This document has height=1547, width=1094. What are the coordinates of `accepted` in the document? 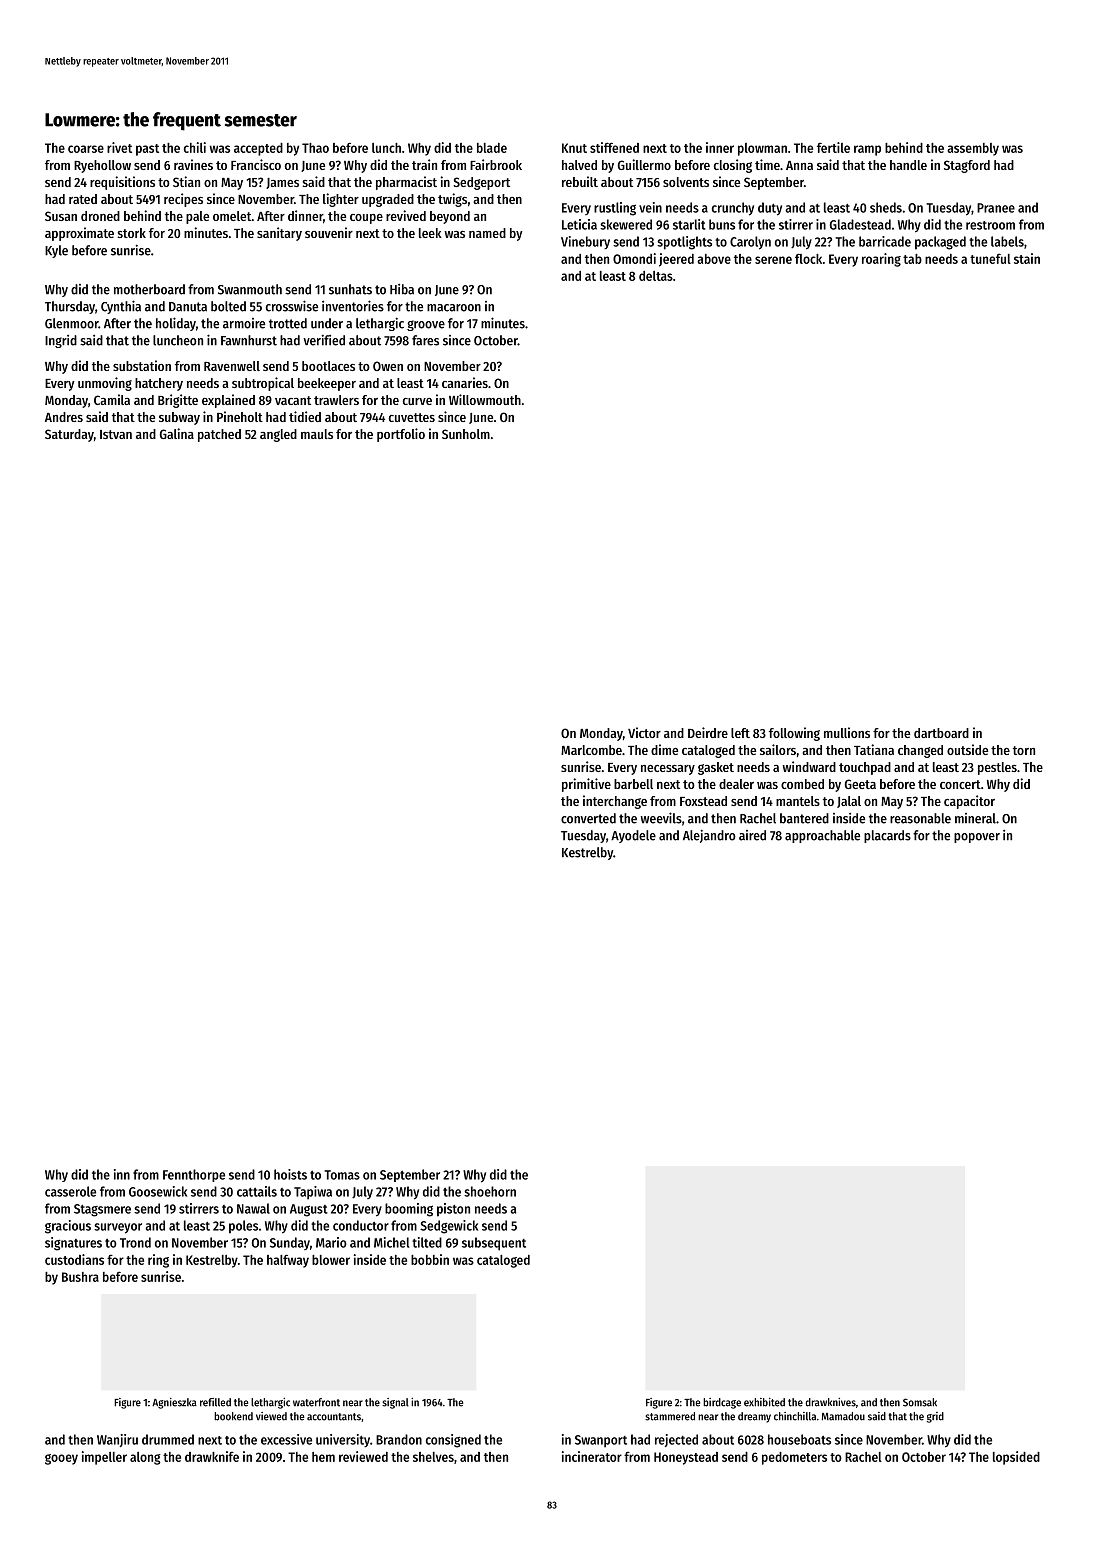 It's located at (258, 149).
